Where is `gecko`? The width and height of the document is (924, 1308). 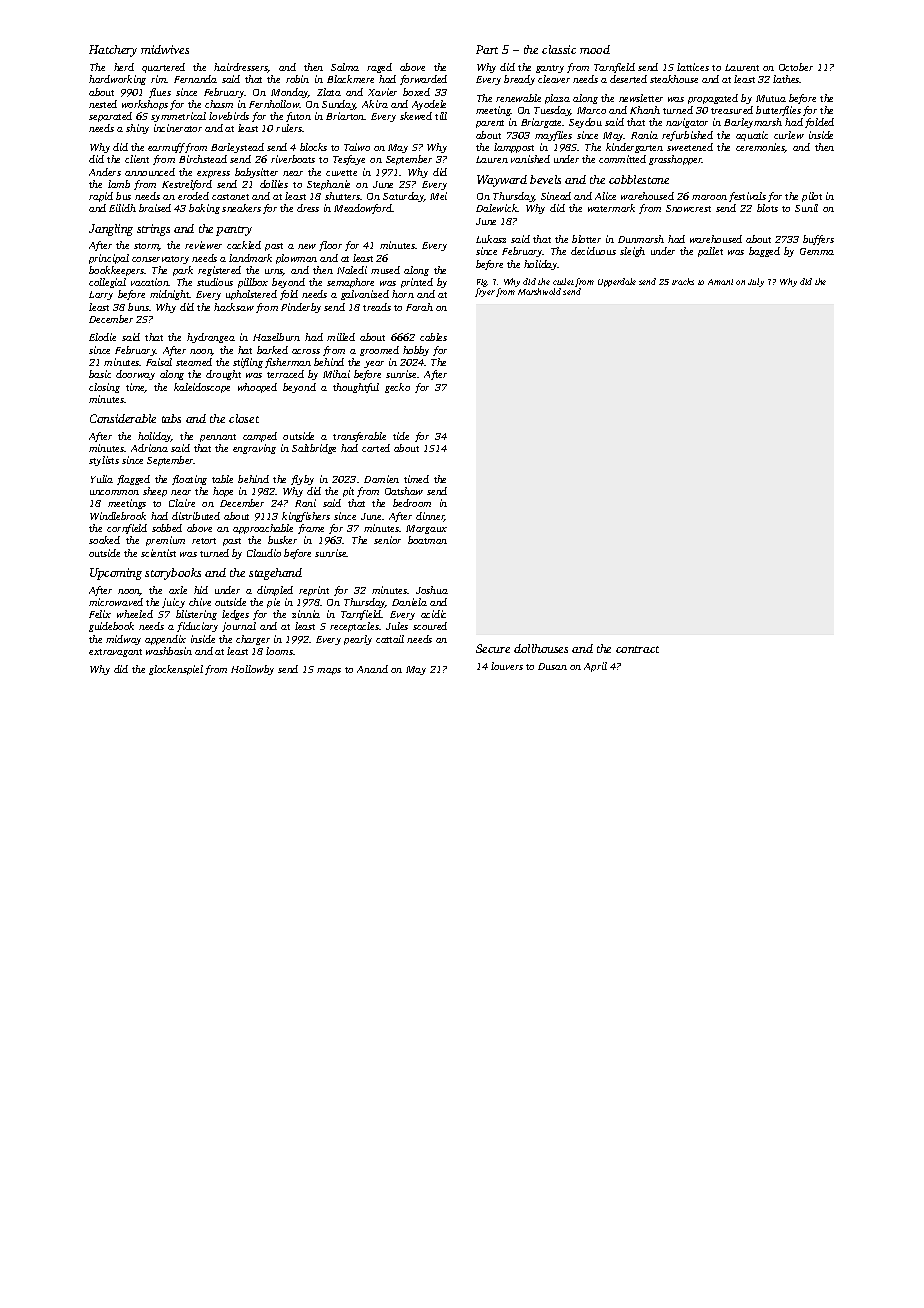 gecko is located at coordinates (397, 388).
